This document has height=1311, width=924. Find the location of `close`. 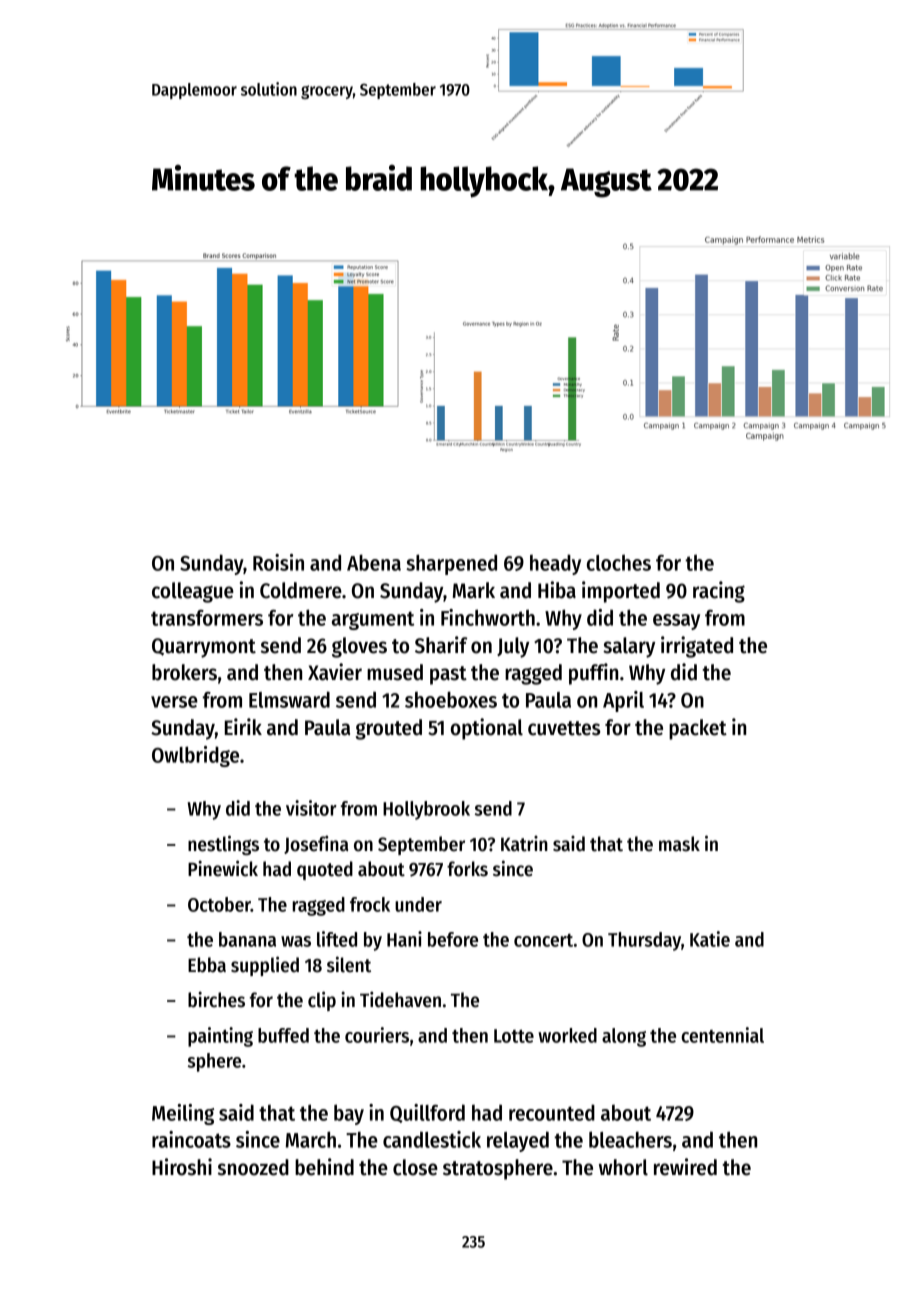

close is located at coordinates (415, 1167).
